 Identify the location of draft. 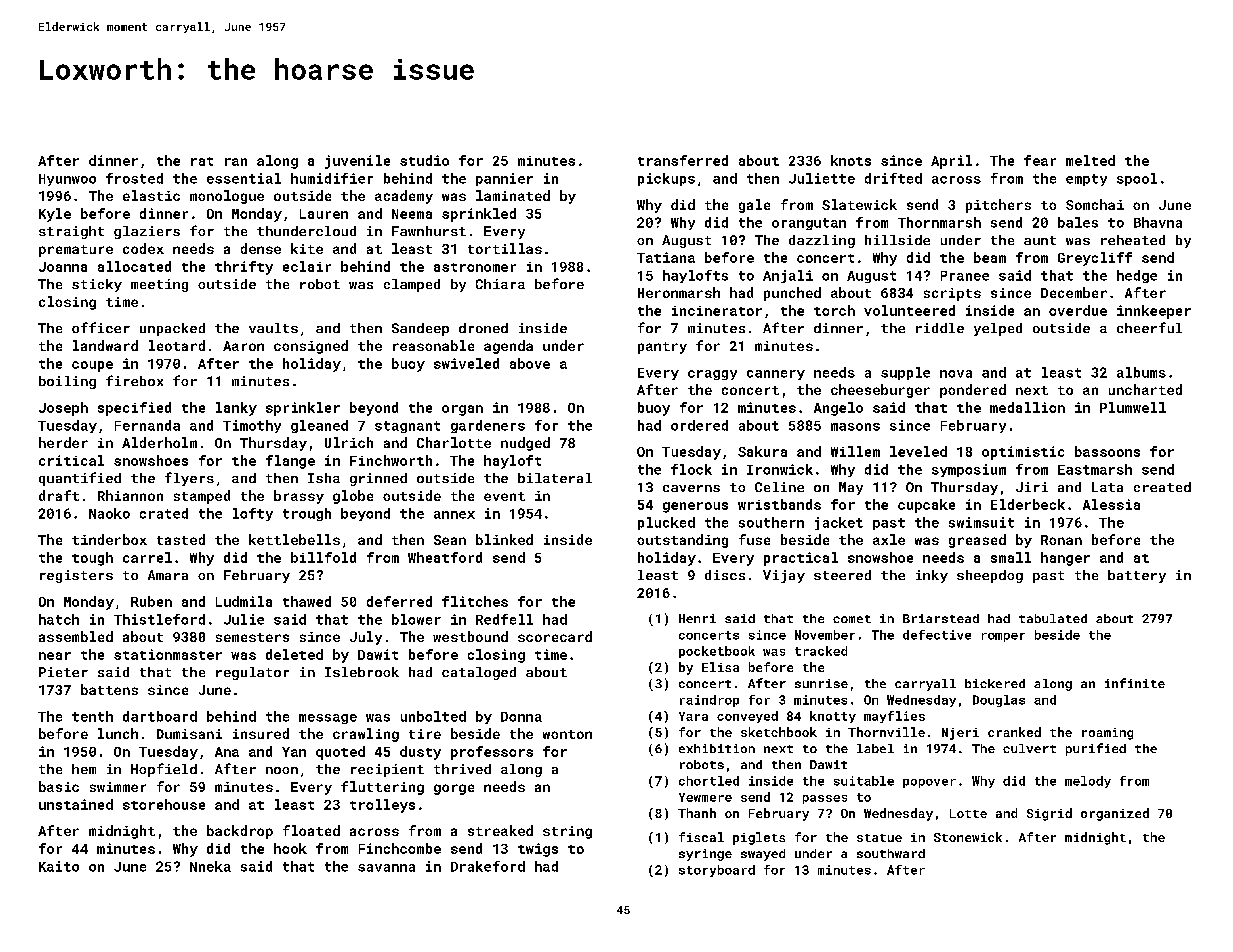
(59, 495).
